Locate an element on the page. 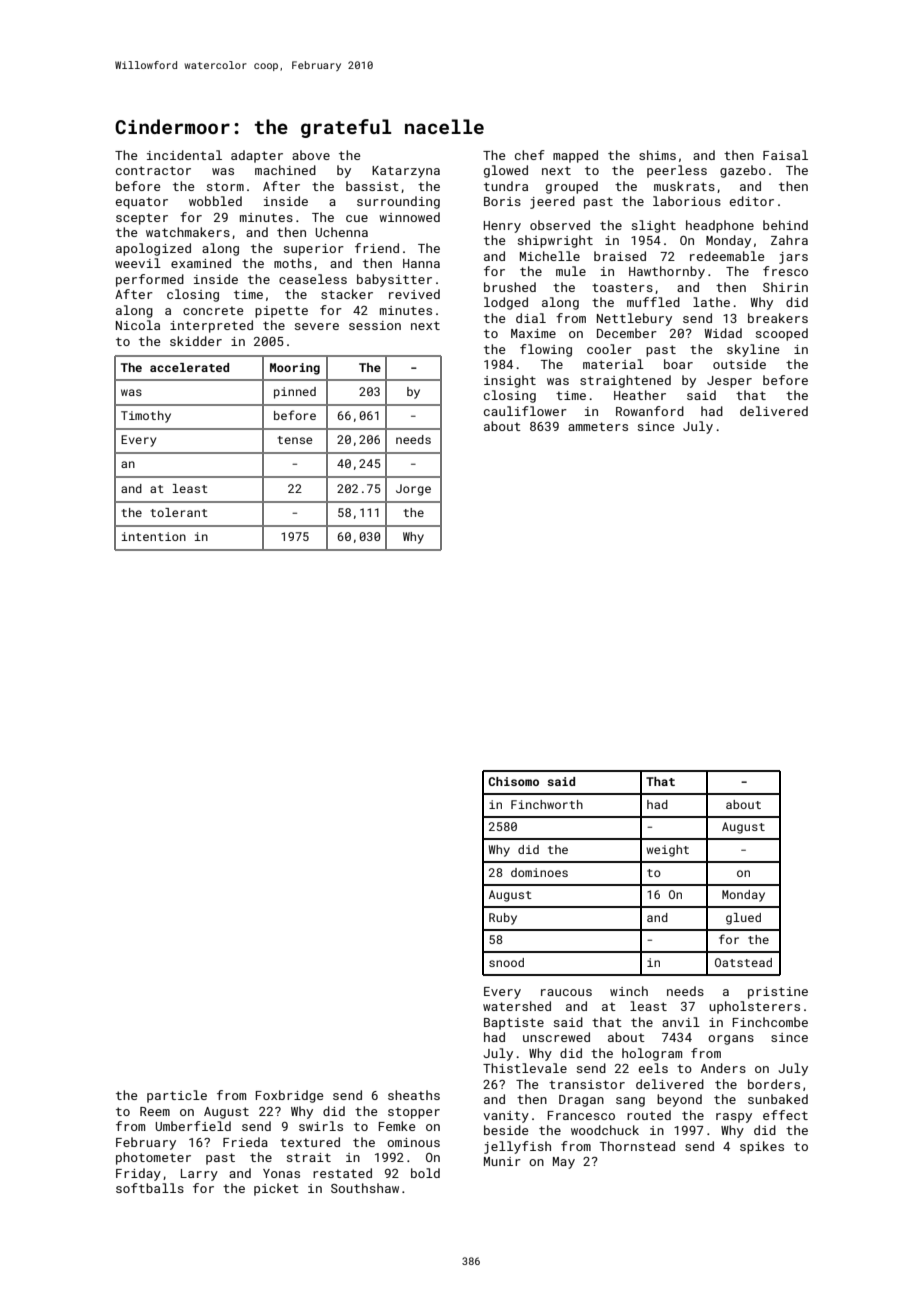 The height and width of the page is (1308, 924). bold is located at coordinates (425, 1173).
